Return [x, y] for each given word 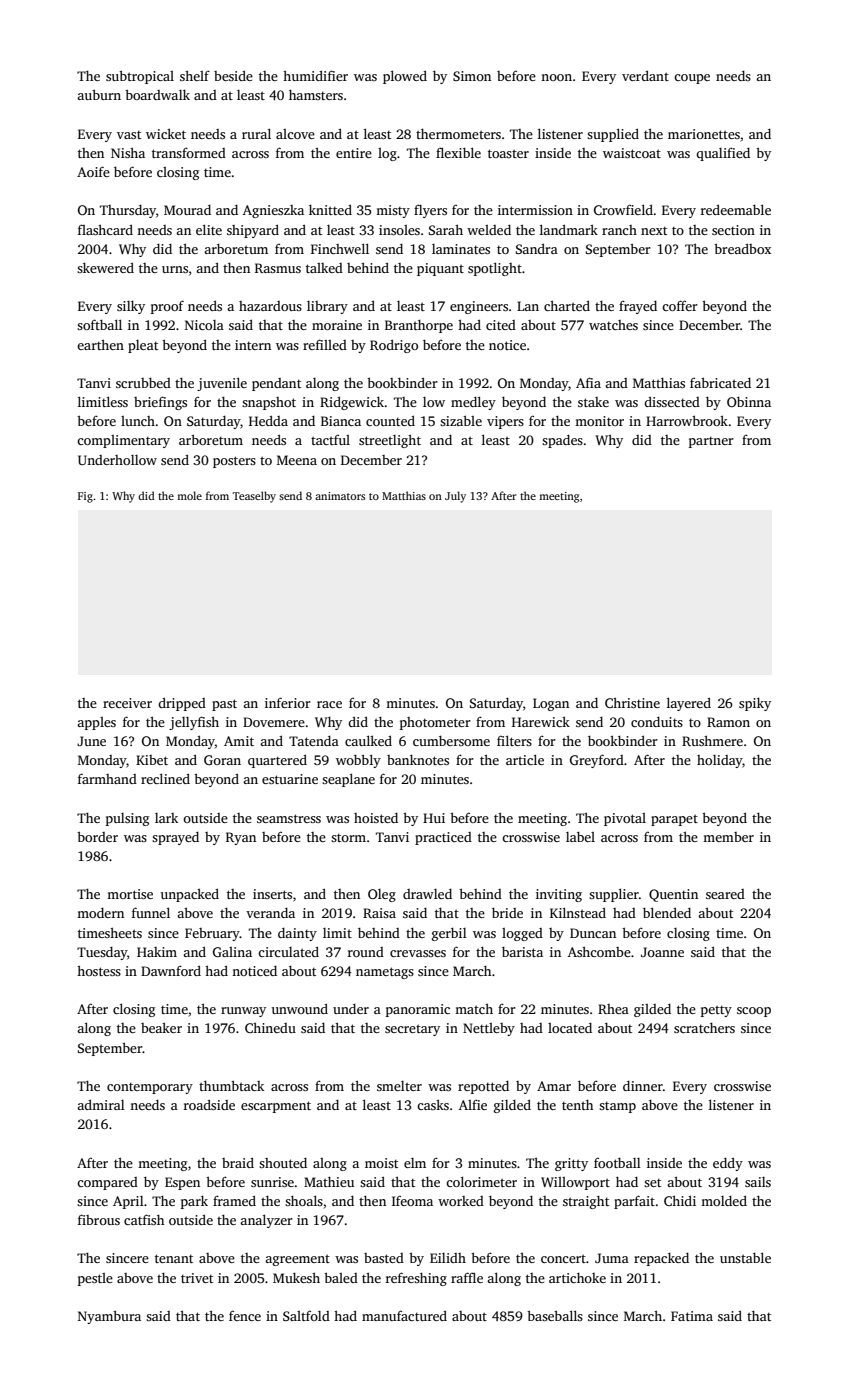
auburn [99, 94]
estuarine [290, 779]
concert [563, 1258]
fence [245, 1315]
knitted [330, 209]
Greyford [597, 761]
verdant [645, 75]
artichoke [577, 1278]
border [97, 836]
